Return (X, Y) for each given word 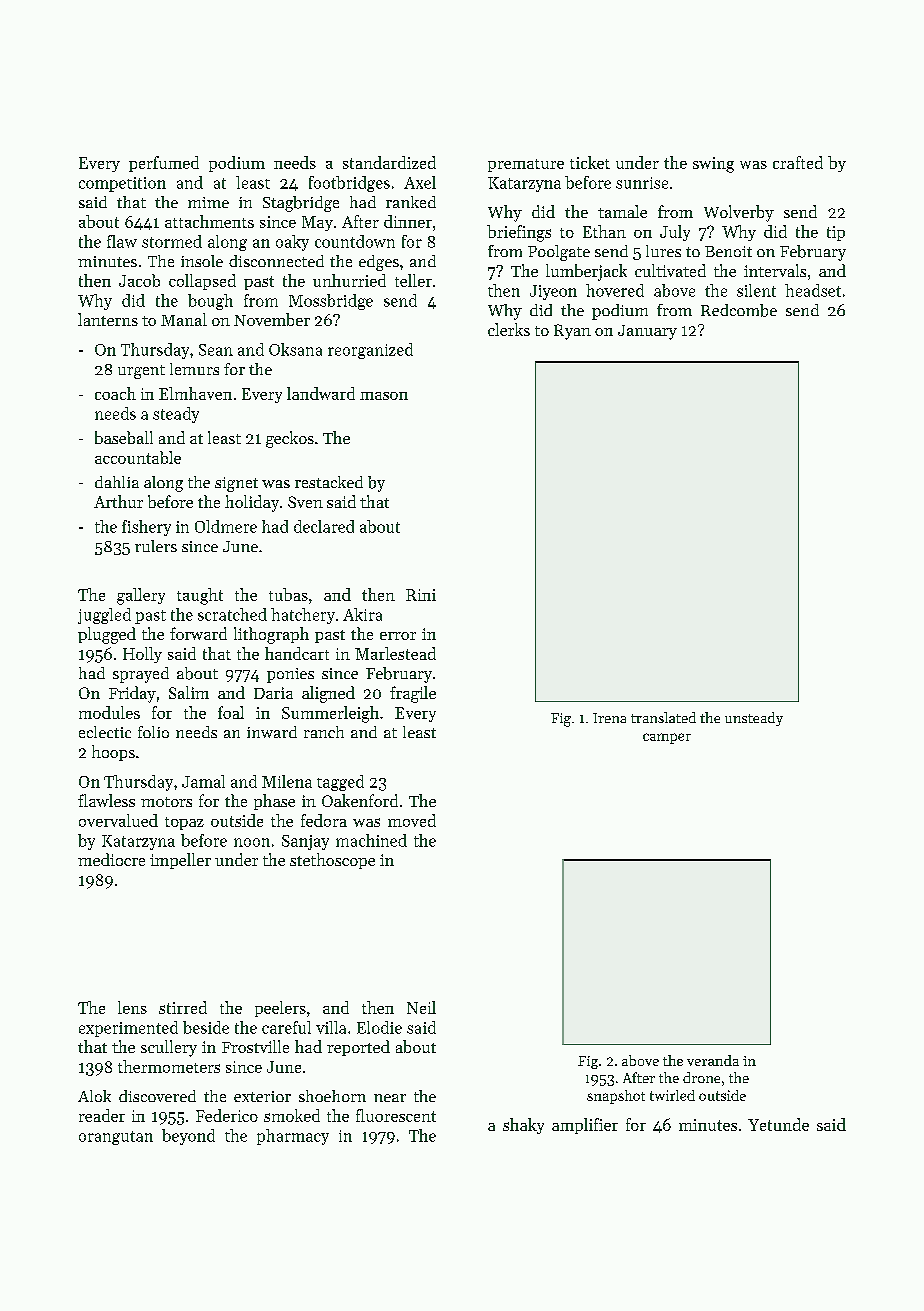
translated (663, 717)
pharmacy (293, 1137)
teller (413, 280)
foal (231, 712)
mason (384, 396)
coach (115, 393)
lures (663, 251)
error (398, 636)
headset (813, 290)
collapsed (202, 282)
